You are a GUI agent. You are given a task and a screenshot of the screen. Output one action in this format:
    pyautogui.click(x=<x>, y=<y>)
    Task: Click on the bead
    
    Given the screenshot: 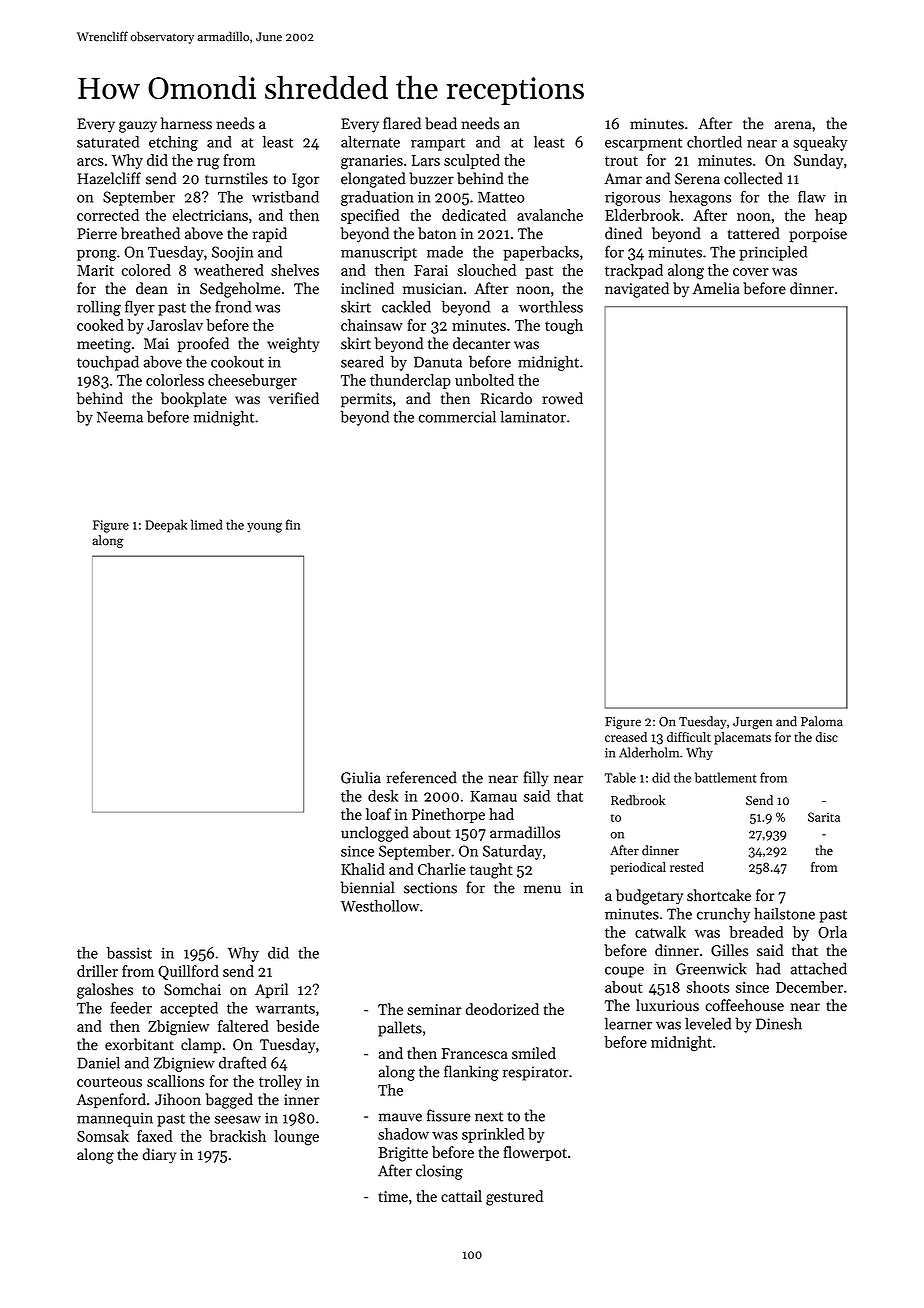 What is the action you would take?
    pyautogui.click(x=441, y=123)
